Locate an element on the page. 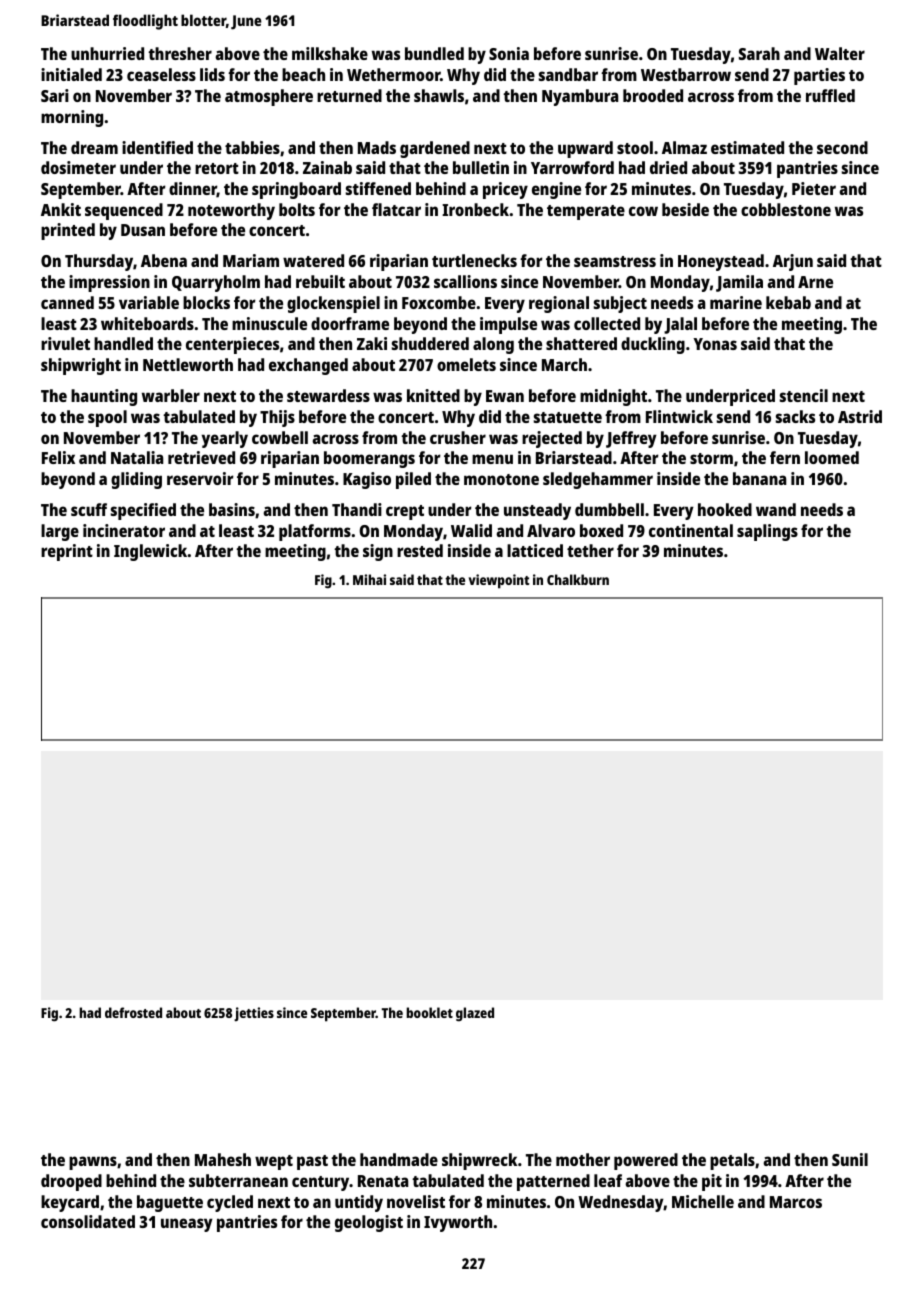  defrosted is located at coordinates (133, 1012).
